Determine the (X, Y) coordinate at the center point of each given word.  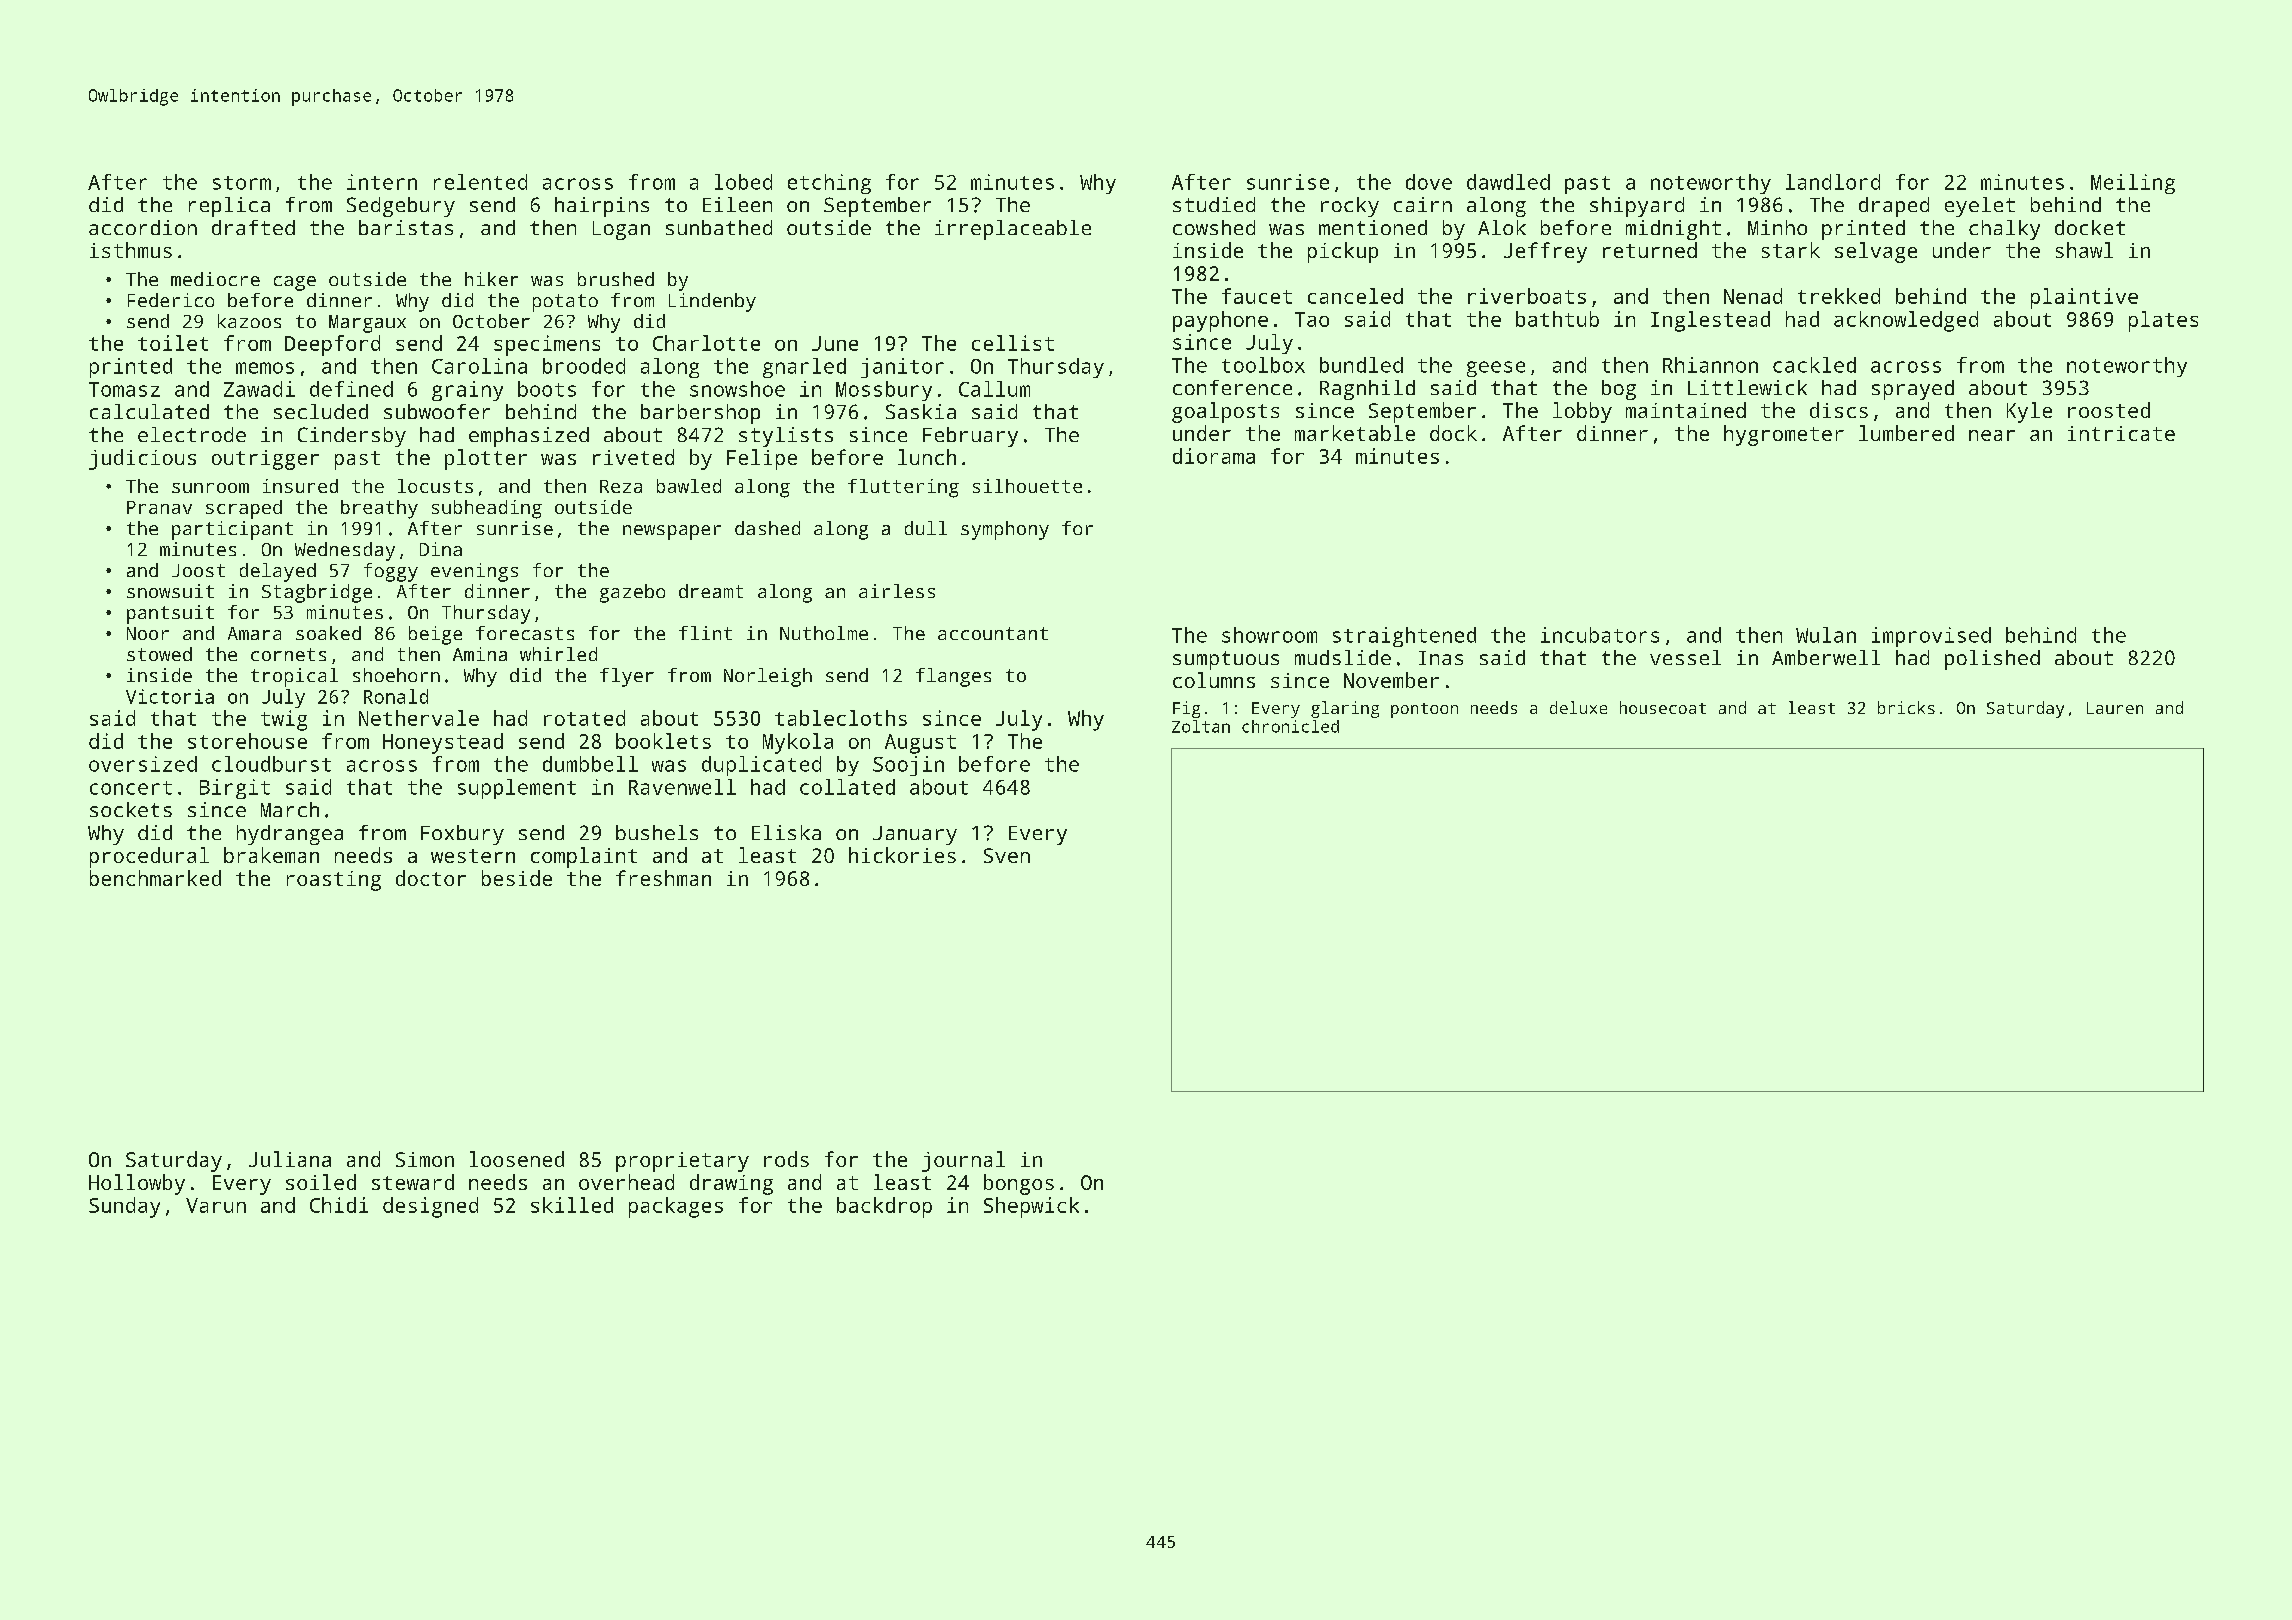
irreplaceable (1013, 230)
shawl (2084, 250)
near (1992, 435)
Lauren (2115, 708)
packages (676, 1207)
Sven (1007, 855)
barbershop (700, 414)
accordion (143, 227)
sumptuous (1226, 660)
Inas (1441, 658)
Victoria (170, 696)
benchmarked (155, 878)
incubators (1600, 635)
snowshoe (737, 389)
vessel (1685, 657)
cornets (288, 654)
